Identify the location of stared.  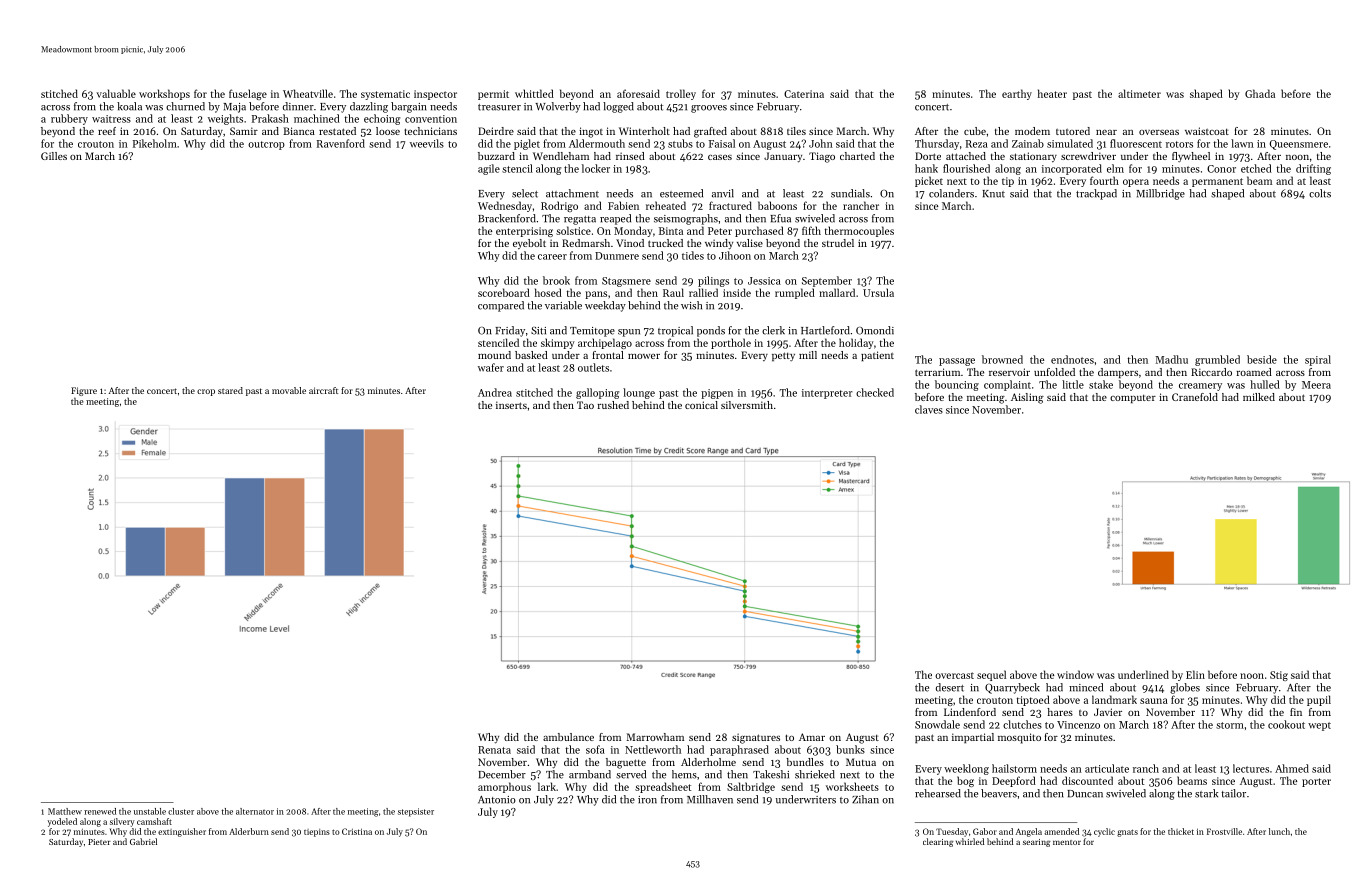
(230, 390).
